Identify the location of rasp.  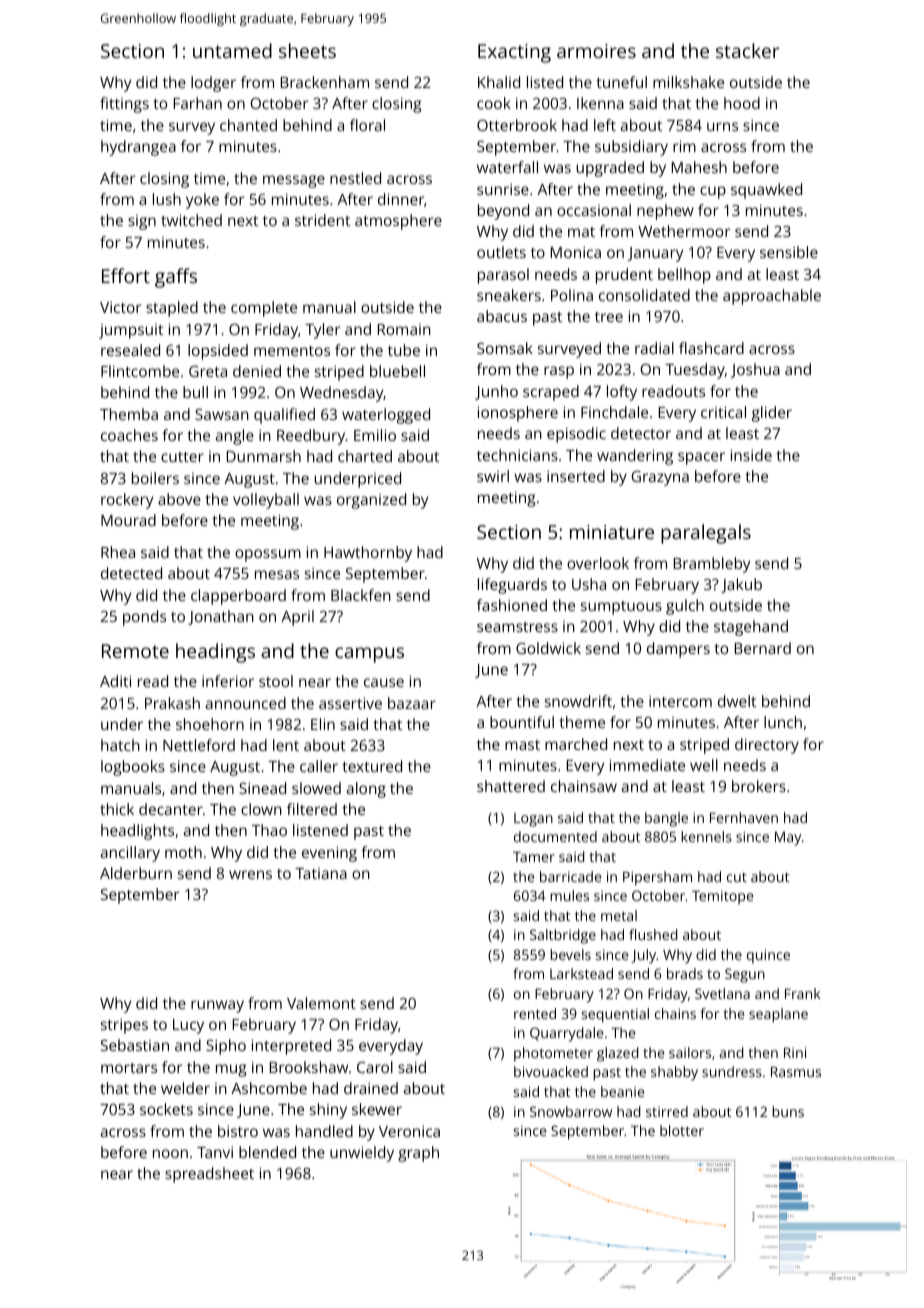
(559, 372).
